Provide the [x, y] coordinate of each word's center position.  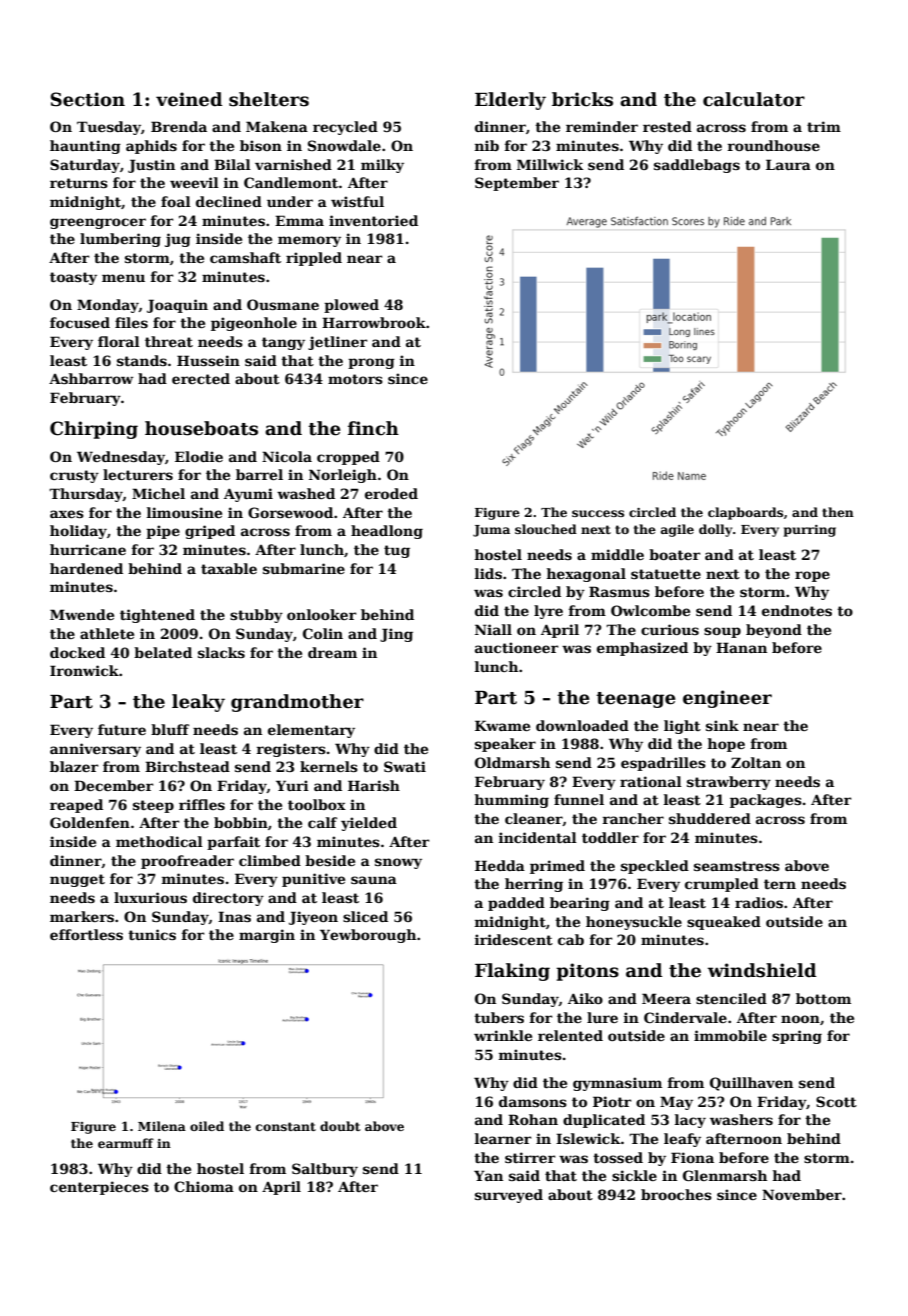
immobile [730, 1035]
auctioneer [516, 647]
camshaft [245, 257]
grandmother [297, 703]
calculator [754, 99]
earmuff [126, 1143]
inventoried [373, 220]
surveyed [509, 1196]
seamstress [737, 866]
